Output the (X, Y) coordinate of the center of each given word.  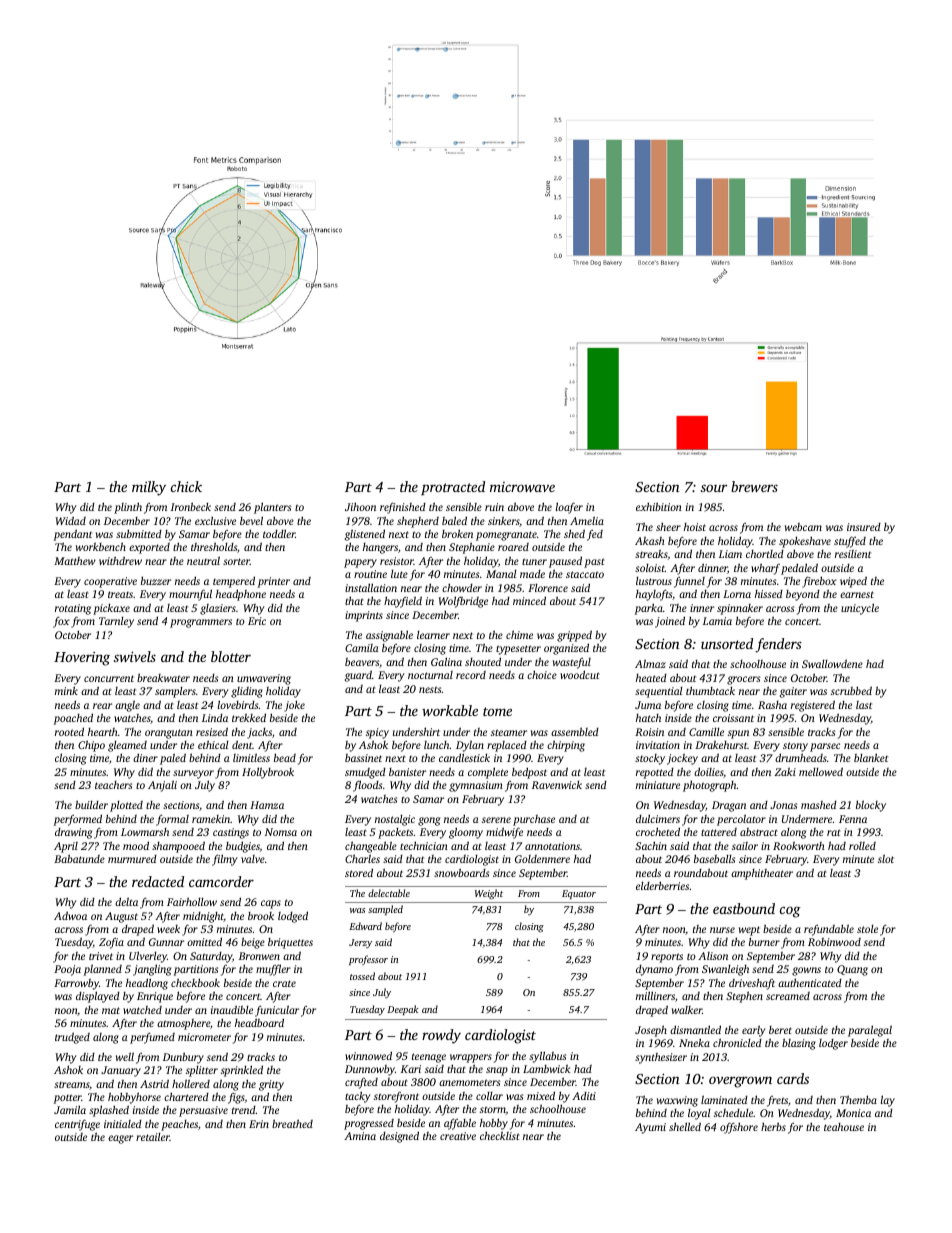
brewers (754, 486)
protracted (453, 488)
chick (186, 486)
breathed (292, 1123)
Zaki (785, 772)
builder (91, 804)
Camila (362, 648)
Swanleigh (725, 970)
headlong (147, 984)
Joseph (651, 1031)
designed (399, 1137)
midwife (504, 833)
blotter (231, 656)
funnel (689, 582)
